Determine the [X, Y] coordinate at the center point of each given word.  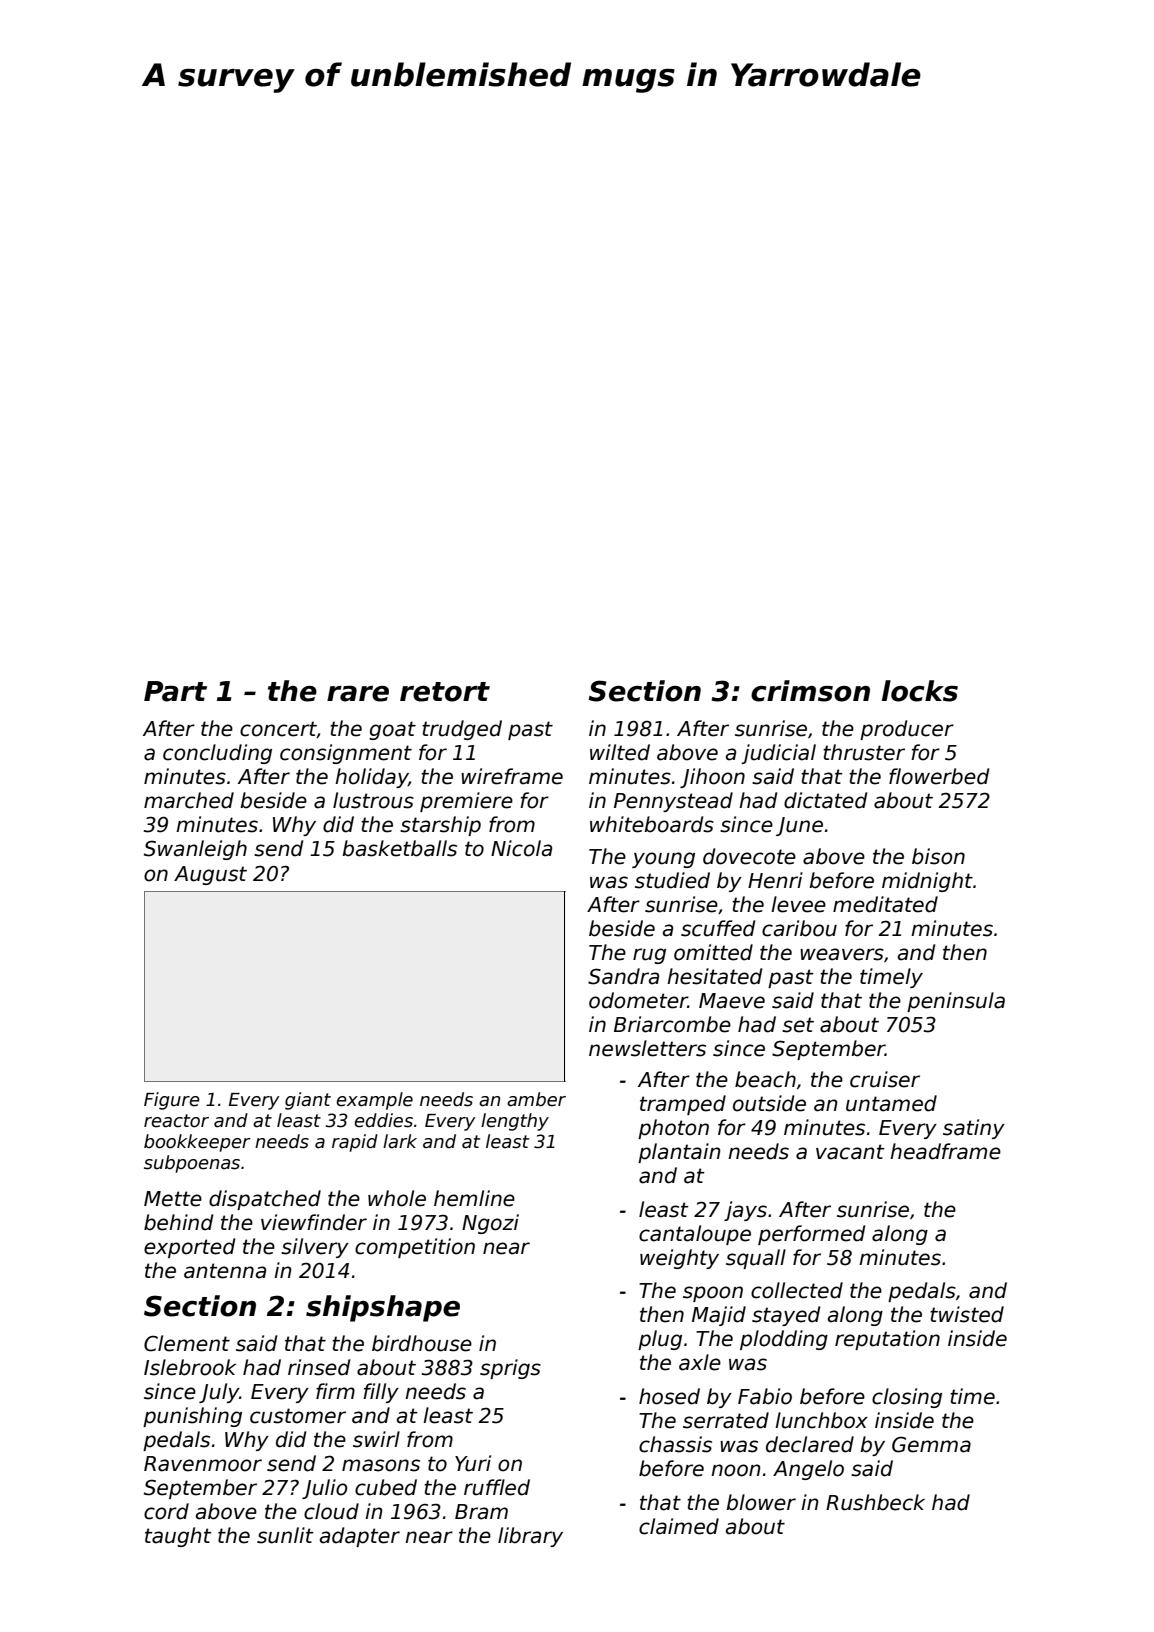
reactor [176, 1121]
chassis [675, 1444]
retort [445, 692]
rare [358, 694]
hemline [474, 1198]
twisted [967, 1314]
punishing [192, 1417]
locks [920, 691]
